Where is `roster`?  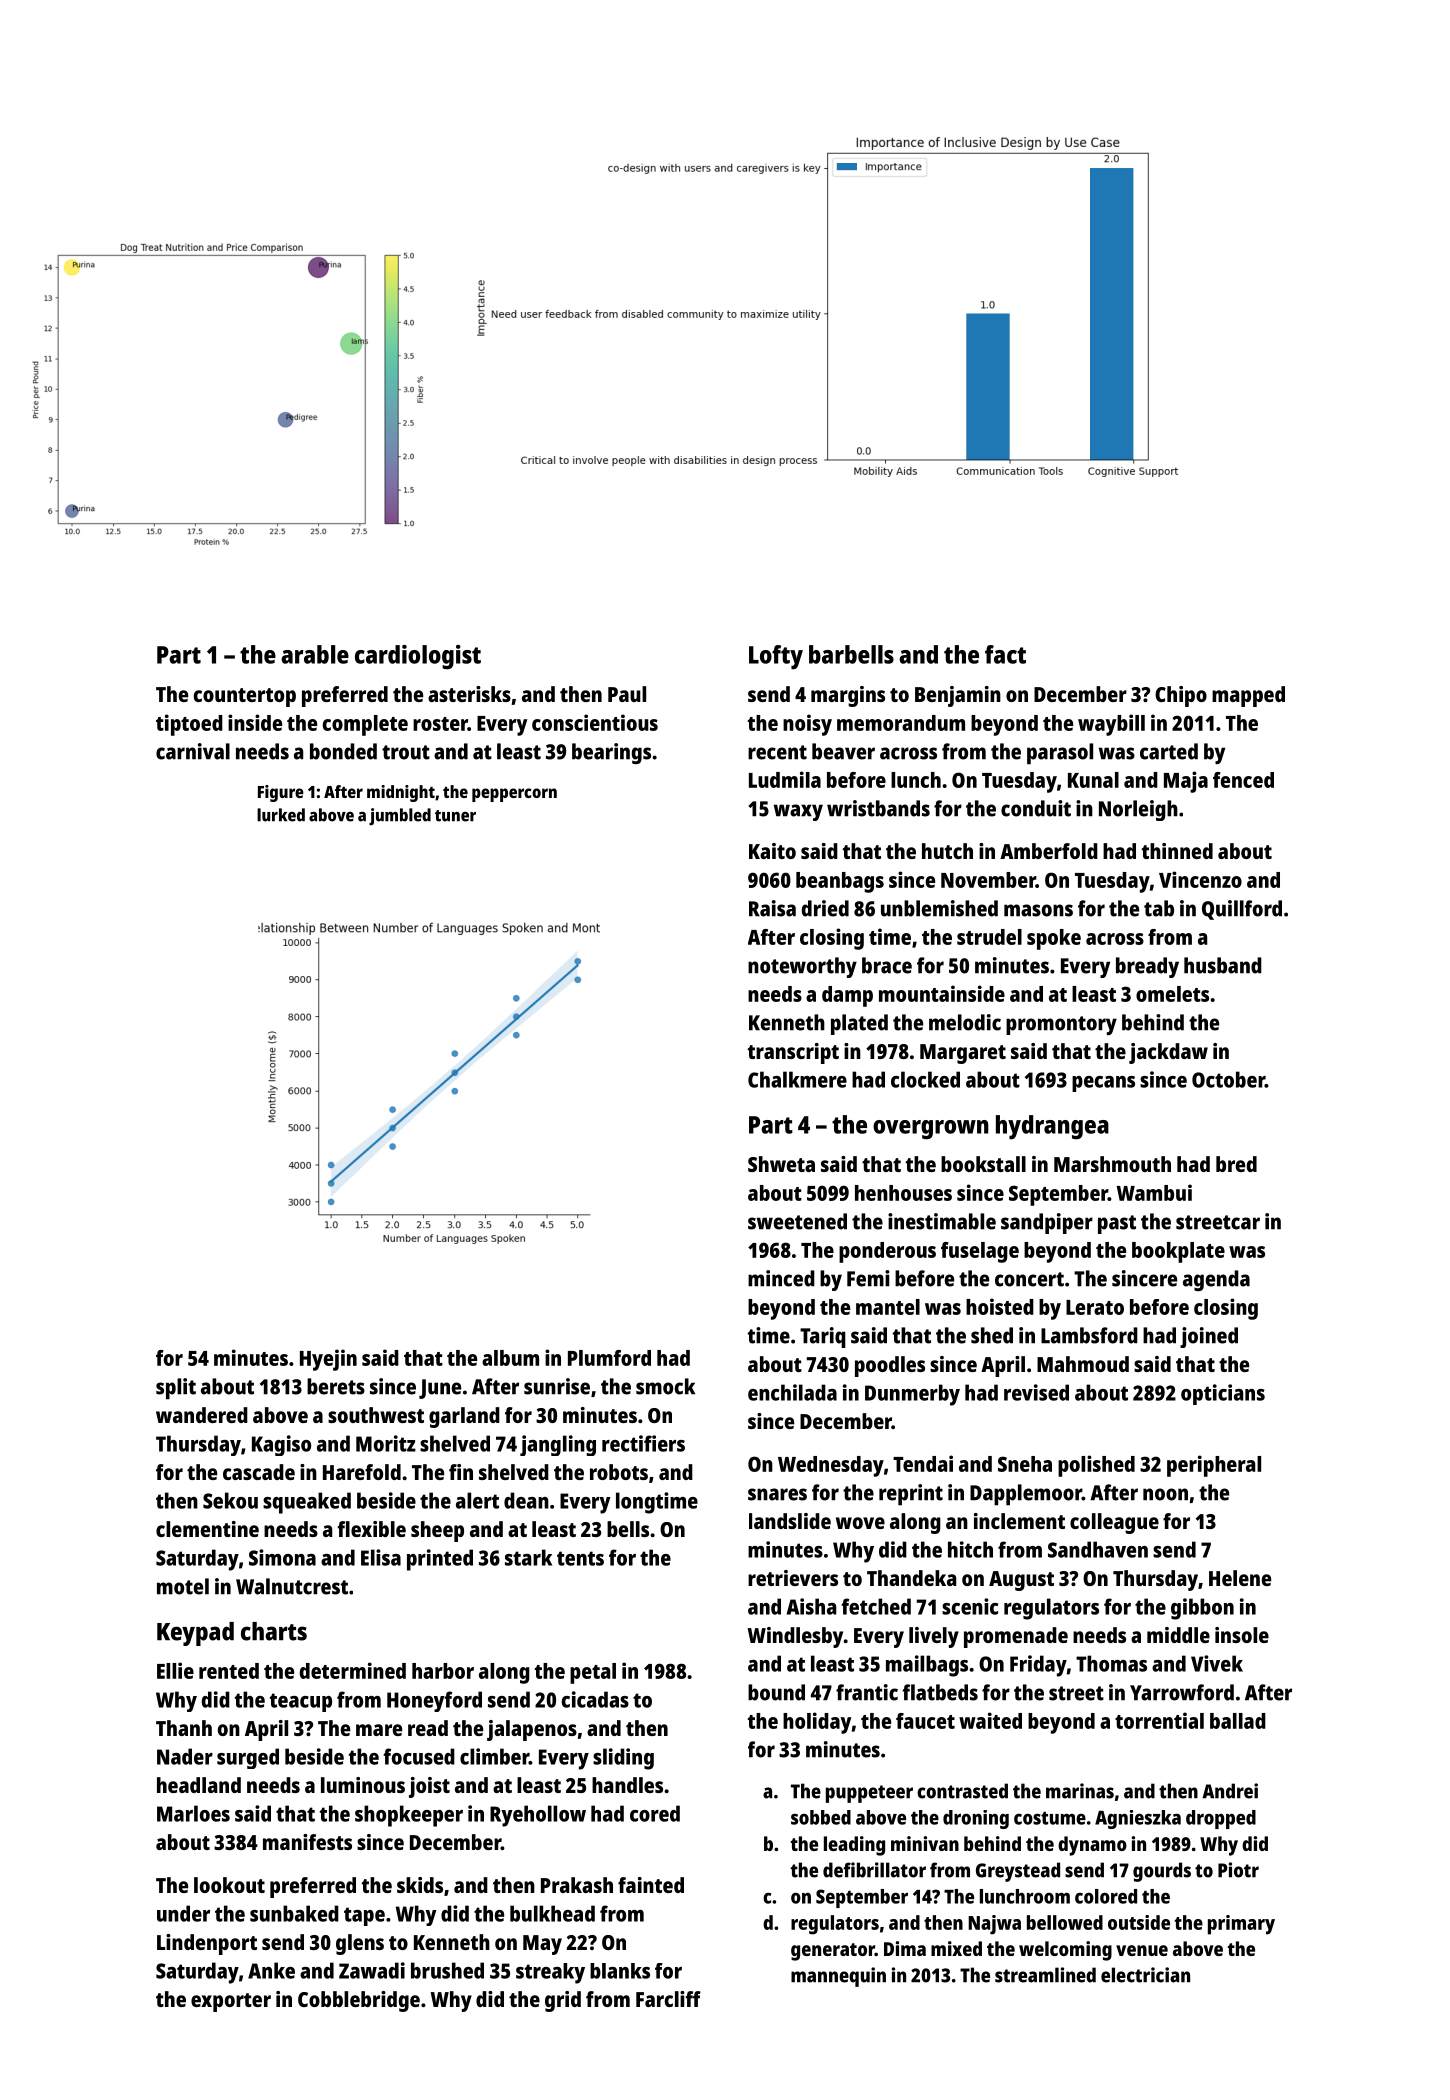 roster is located at coordinates (440, 724).
